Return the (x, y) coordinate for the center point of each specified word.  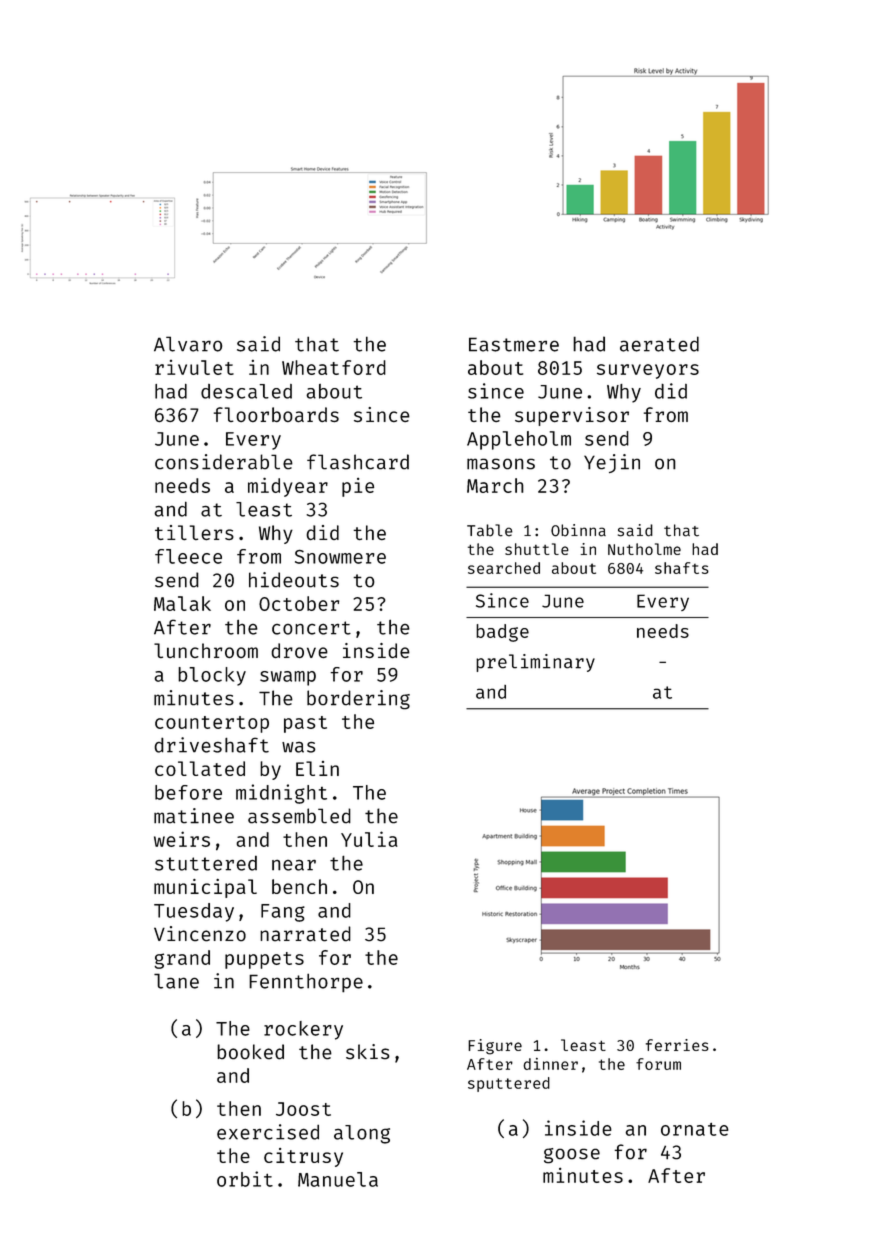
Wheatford (334, 367)
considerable (224, 462)
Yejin (612, 463)
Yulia (369, 839)
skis (368, 1052)
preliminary (535, 663)
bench (299, 886)
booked (250, 1052)
